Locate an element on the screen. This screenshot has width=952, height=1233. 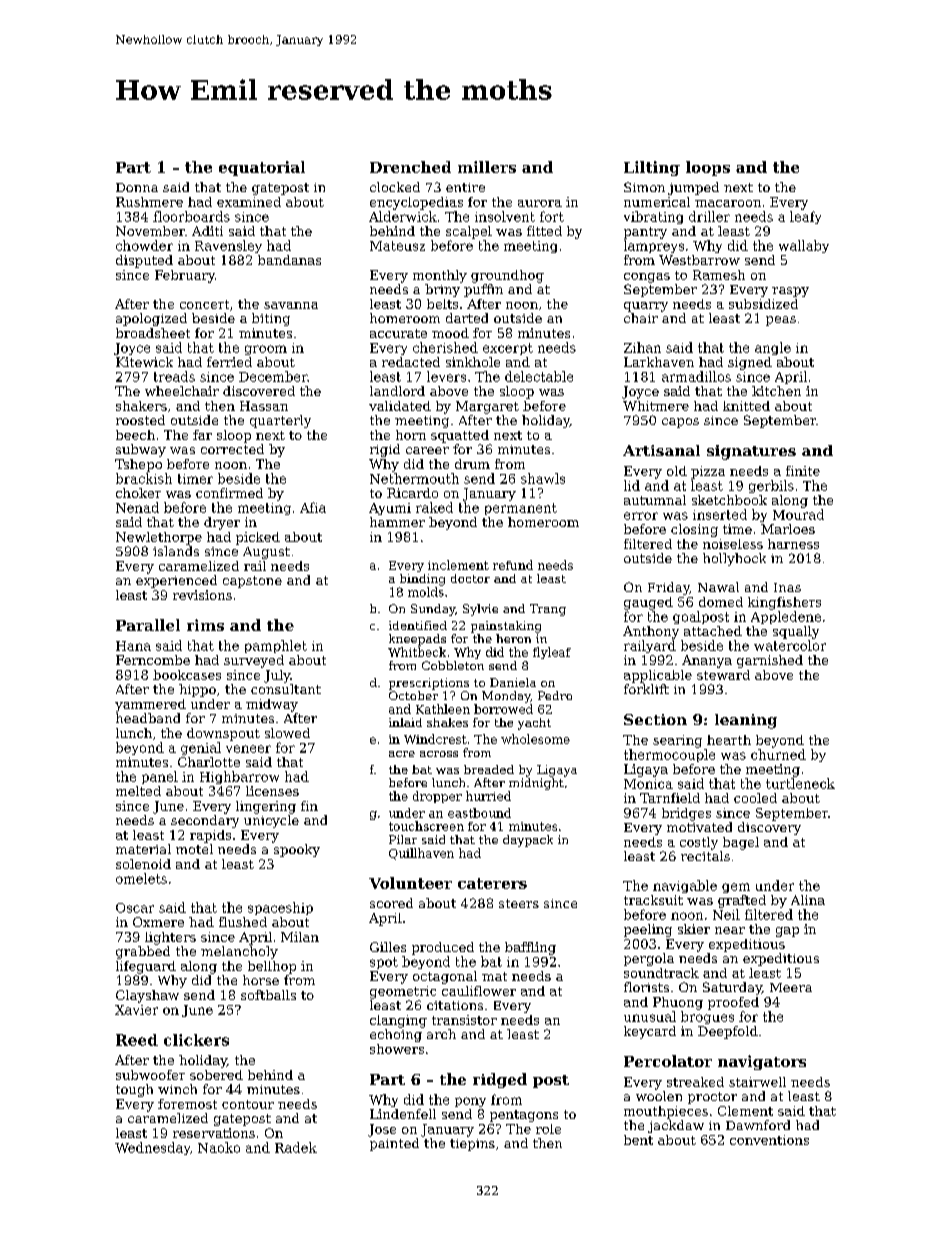
tiepins is located at coordinates (472, 1145).
